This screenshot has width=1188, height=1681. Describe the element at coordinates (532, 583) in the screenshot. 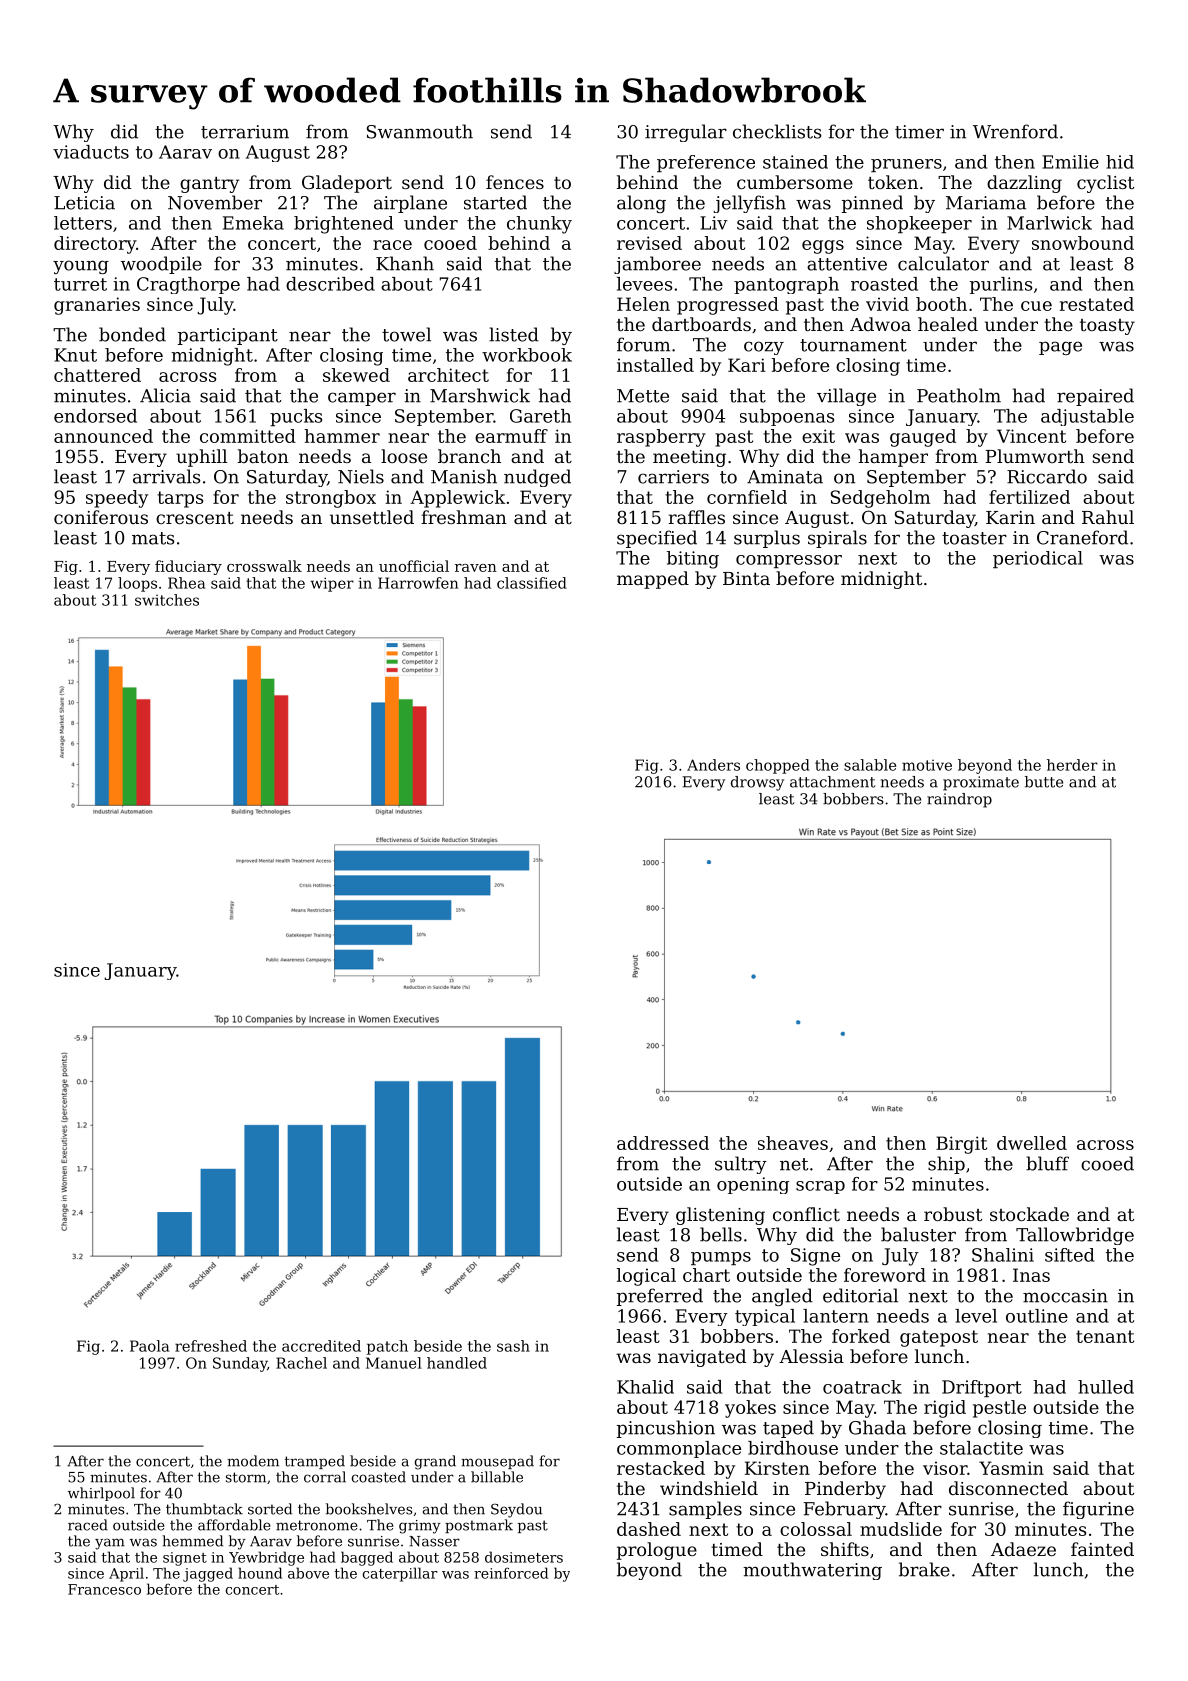

I see `classified` at that location.
